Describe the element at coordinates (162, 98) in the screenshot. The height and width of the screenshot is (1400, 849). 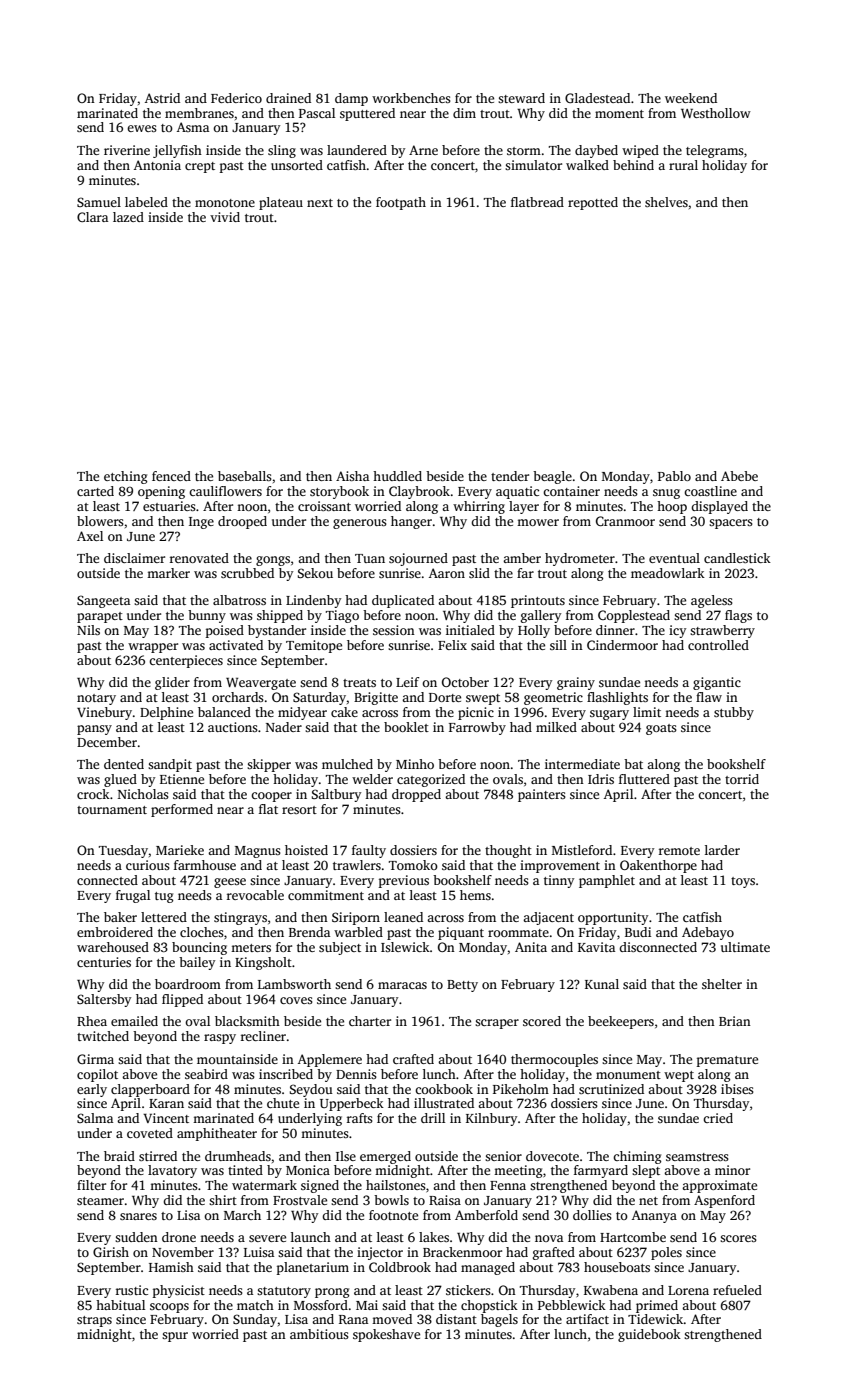
I see `Astrid` at that location.
